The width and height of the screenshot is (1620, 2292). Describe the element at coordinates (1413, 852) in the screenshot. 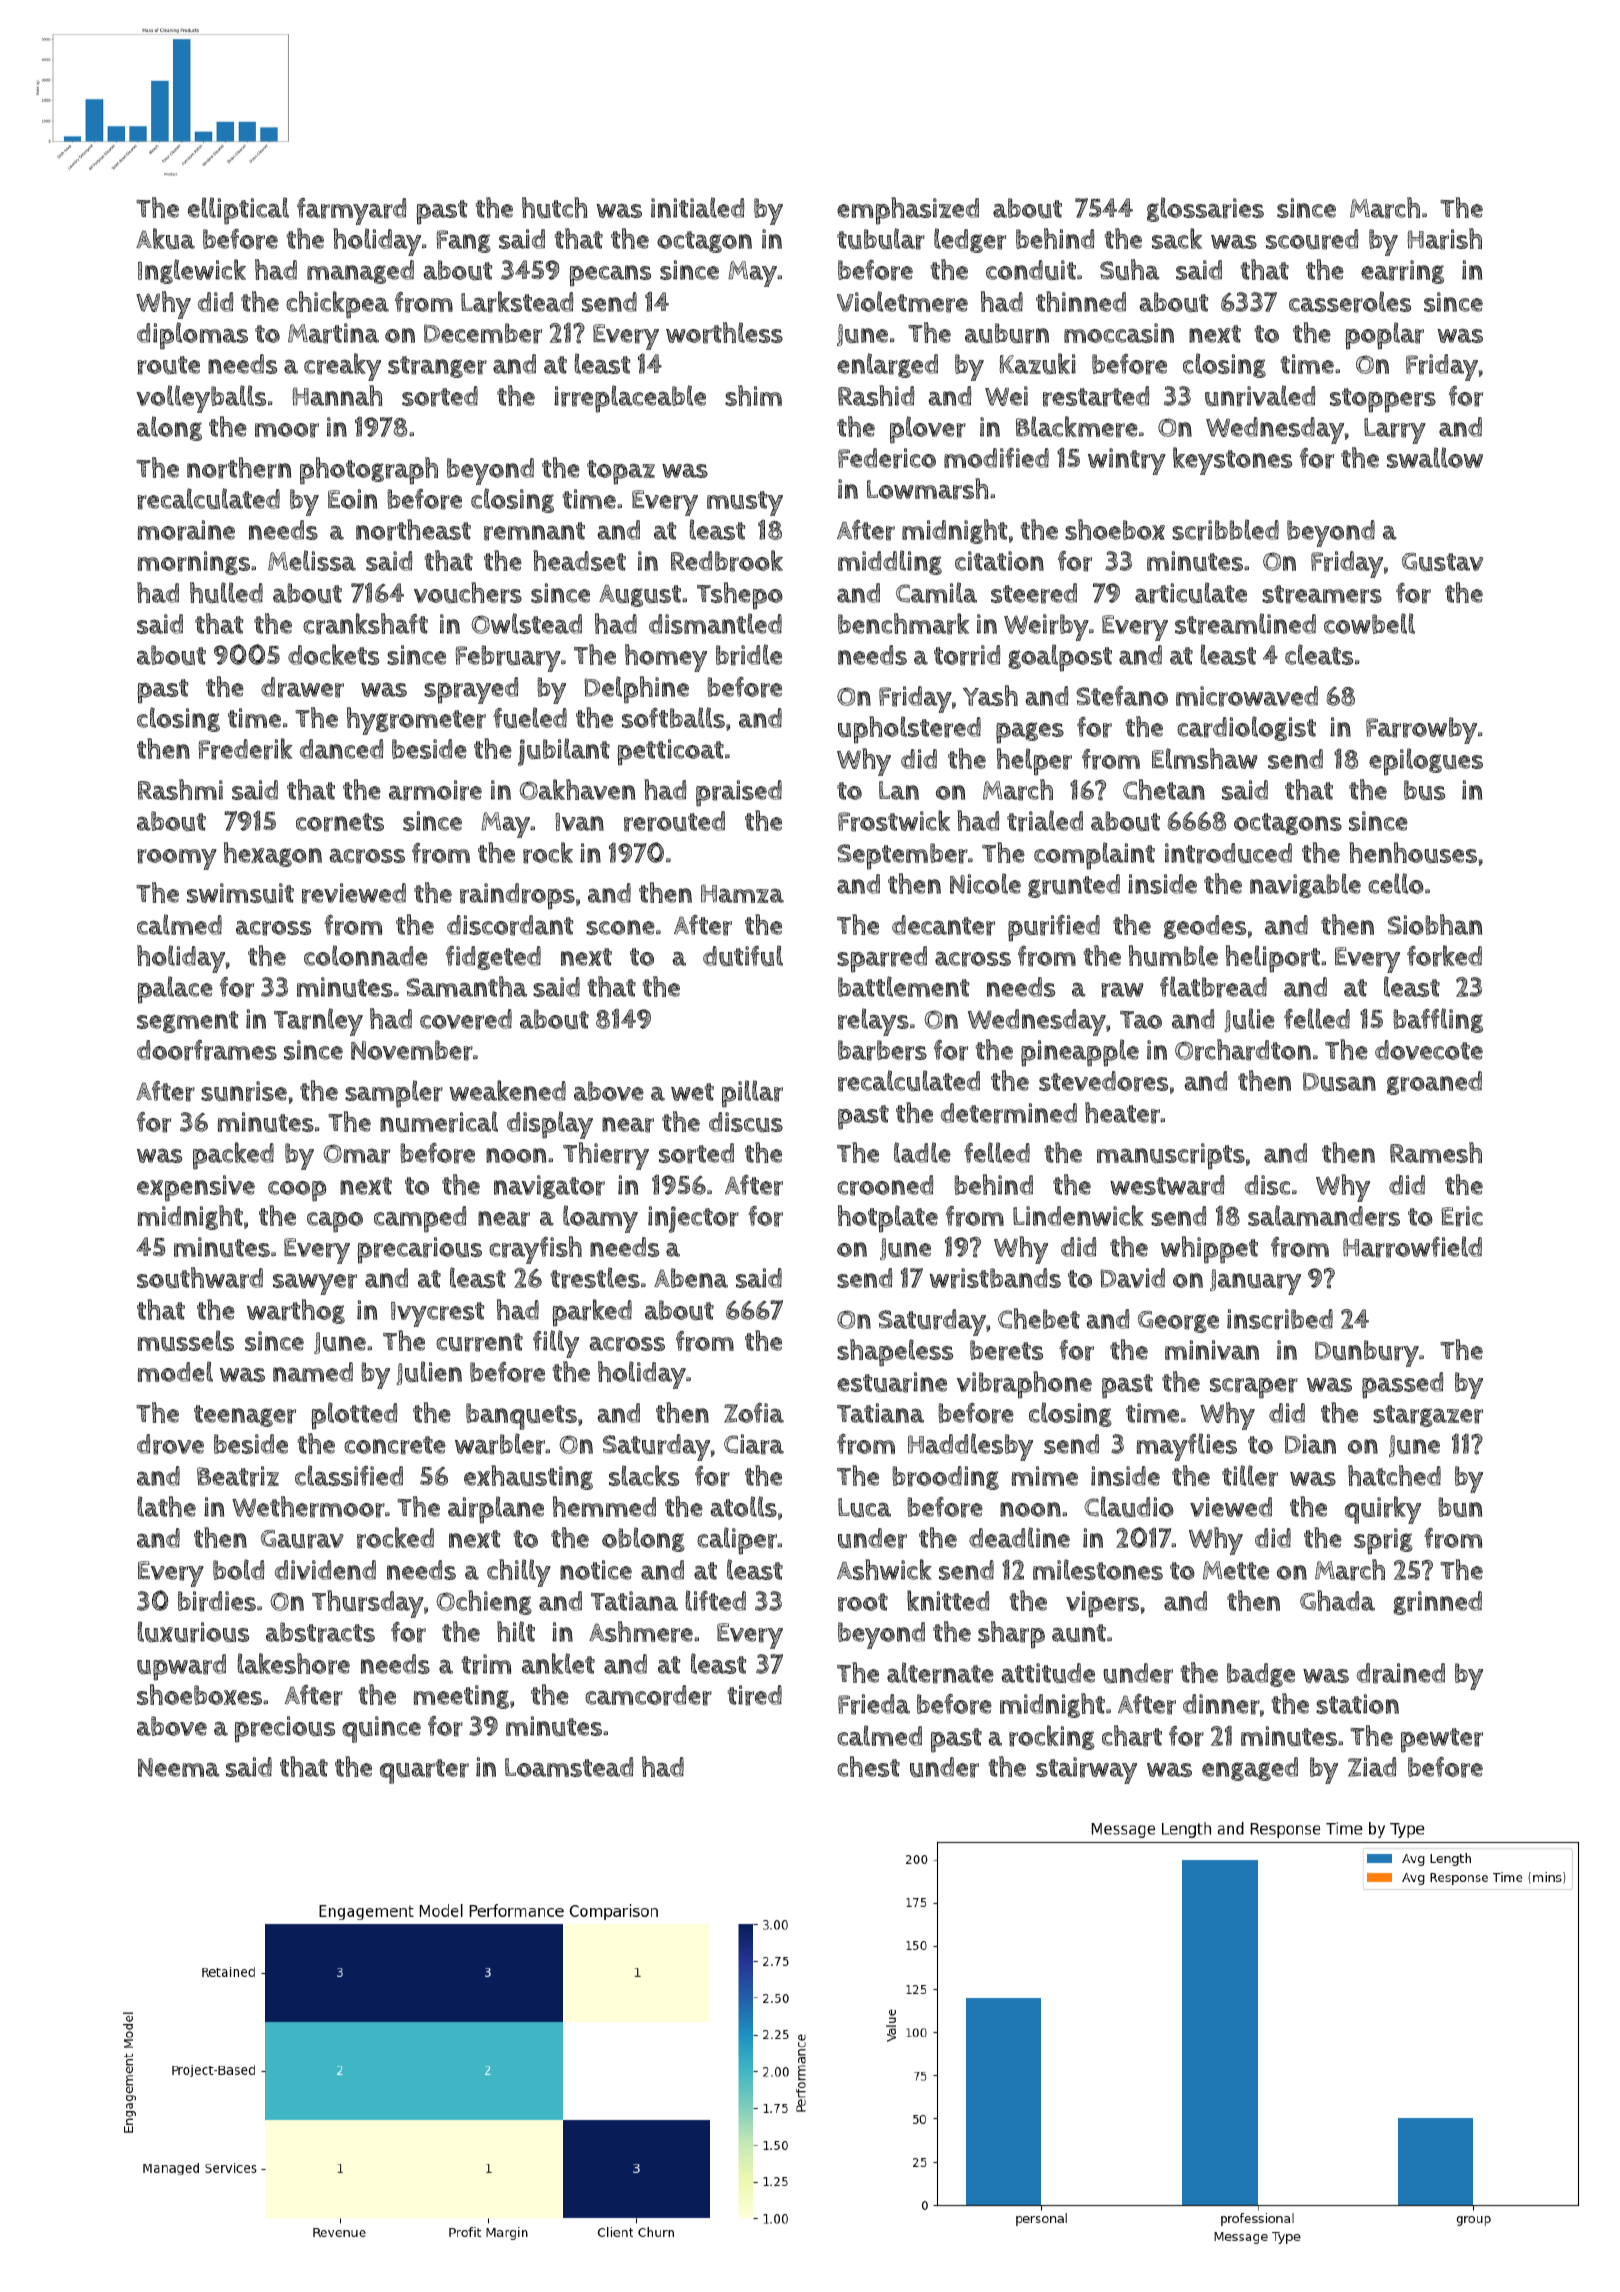

I see `henhouses` at that location.
